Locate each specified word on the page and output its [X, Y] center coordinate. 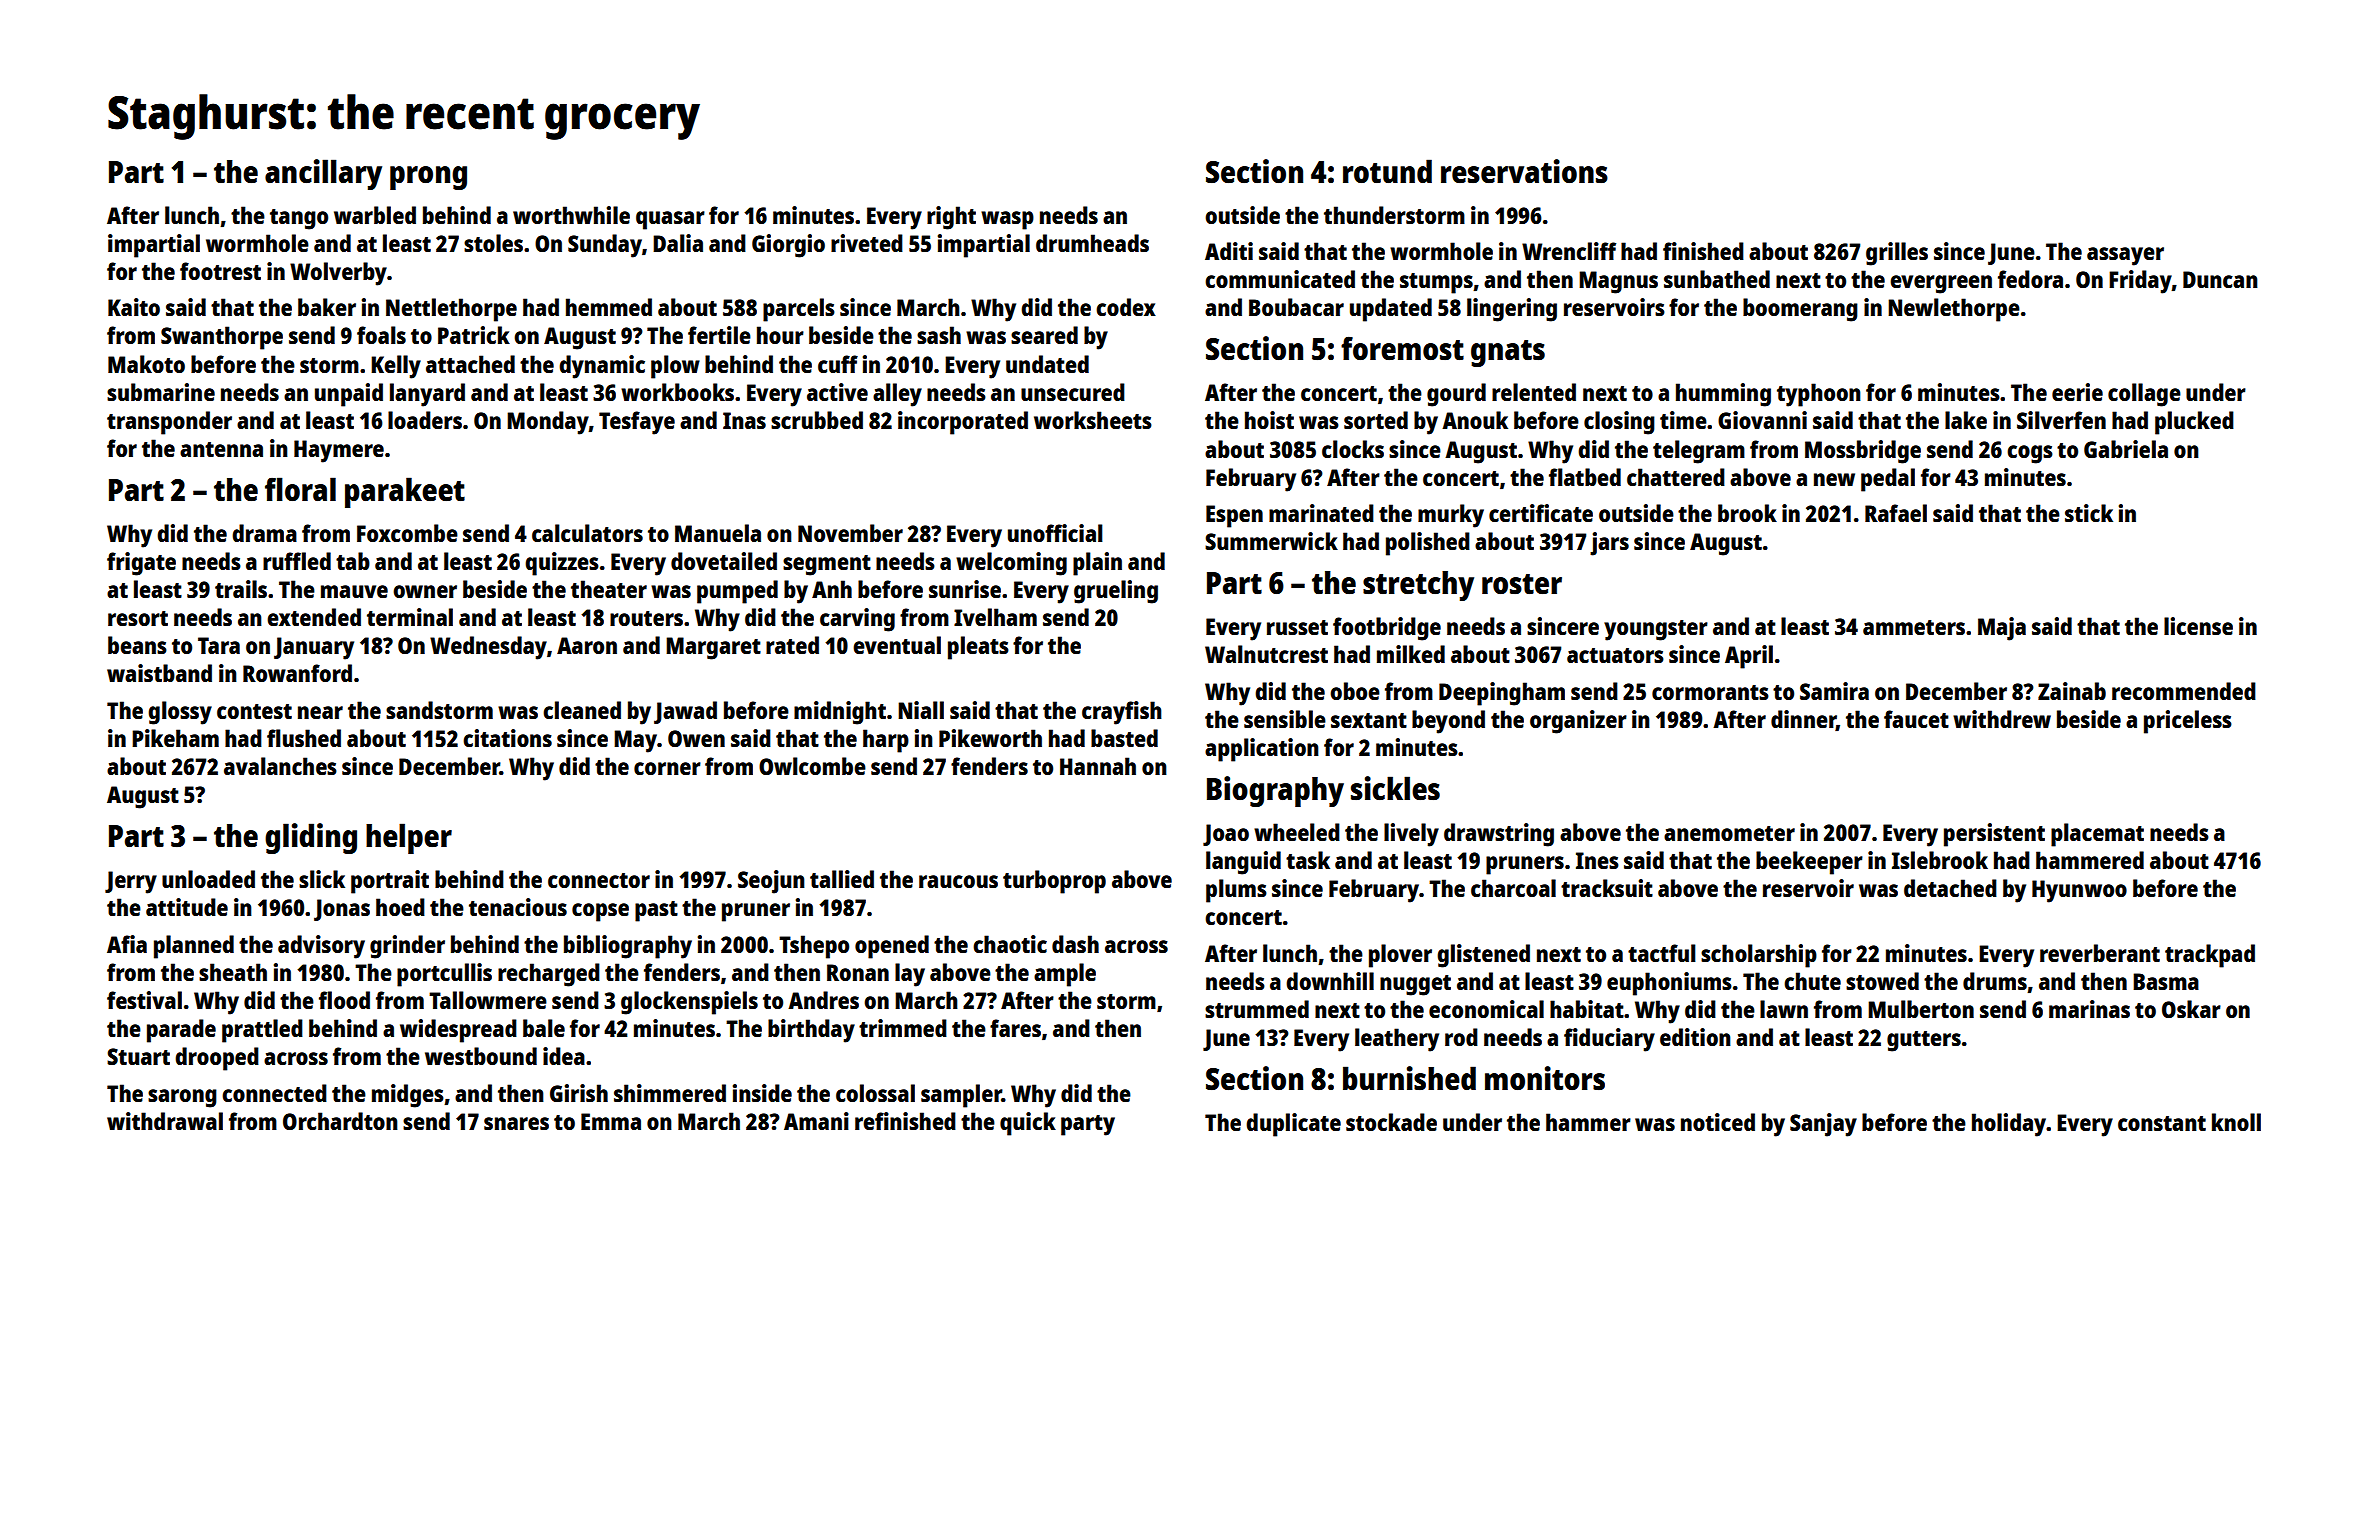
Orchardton [340, 1121]
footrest [220, 271]
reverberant [2100, 953]
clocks [1353, 449]
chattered [1676, 477]
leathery [1397, 1040]
